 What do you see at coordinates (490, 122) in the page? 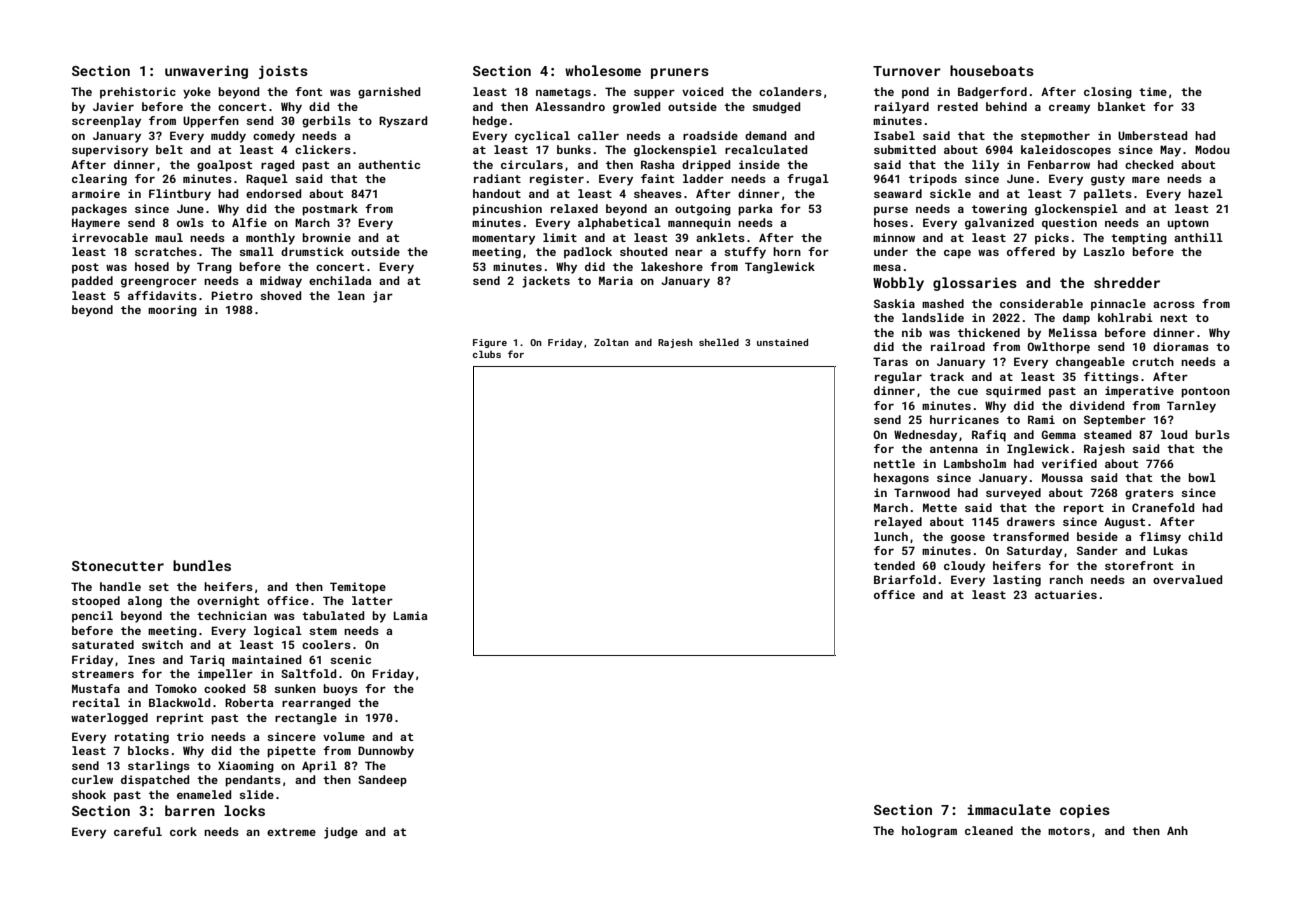
I see `hedge` at bounding box center [490, 122].
